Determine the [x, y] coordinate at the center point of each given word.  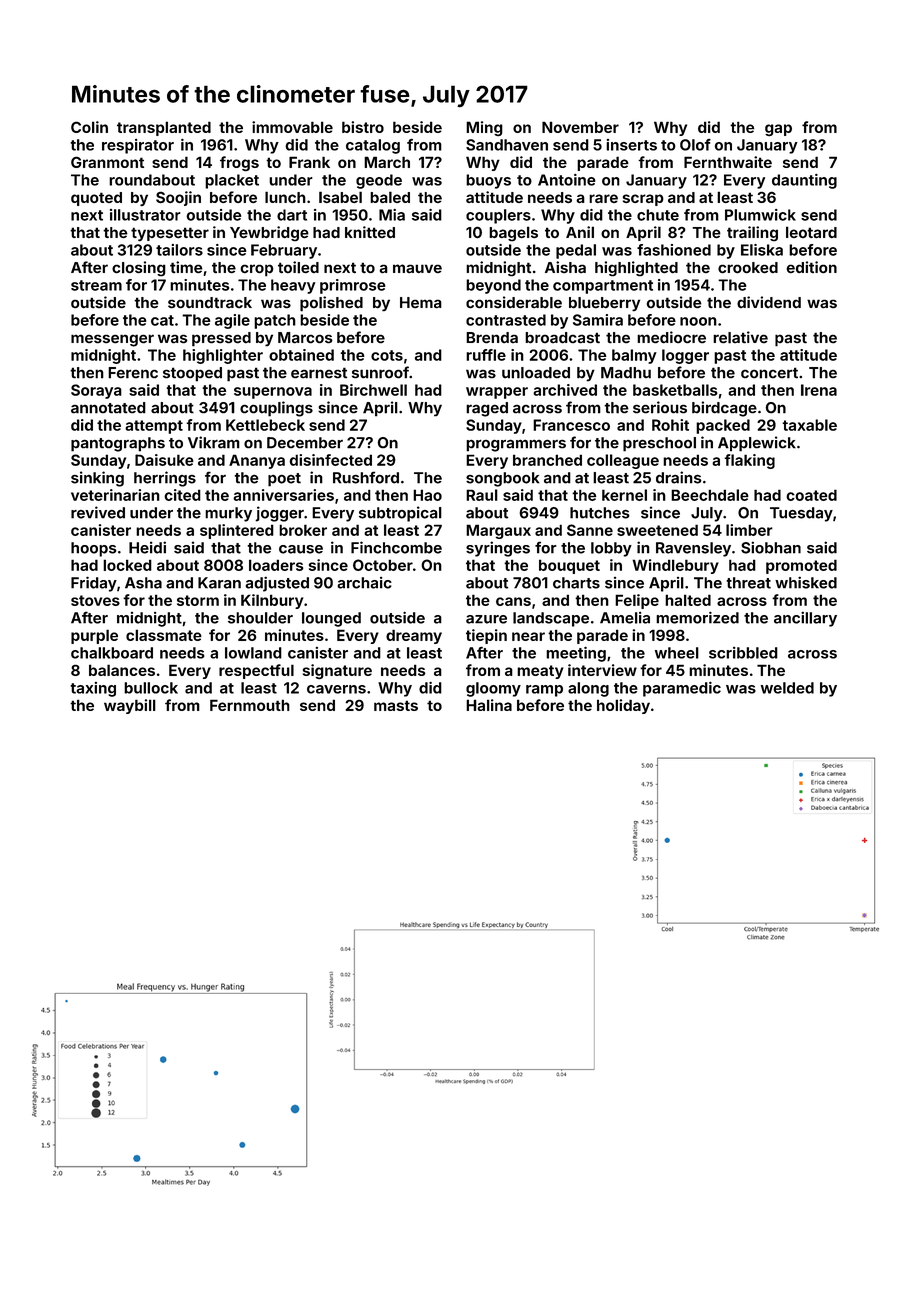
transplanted [164, 128]
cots [387, 355]
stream [96, 285]
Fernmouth [250, 705]
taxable [809, 425]
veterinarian [115, 495]
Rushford [366, 478]
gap [778, 130]
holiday [623, 706]
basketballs [675, 390]
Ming [484, 128]
